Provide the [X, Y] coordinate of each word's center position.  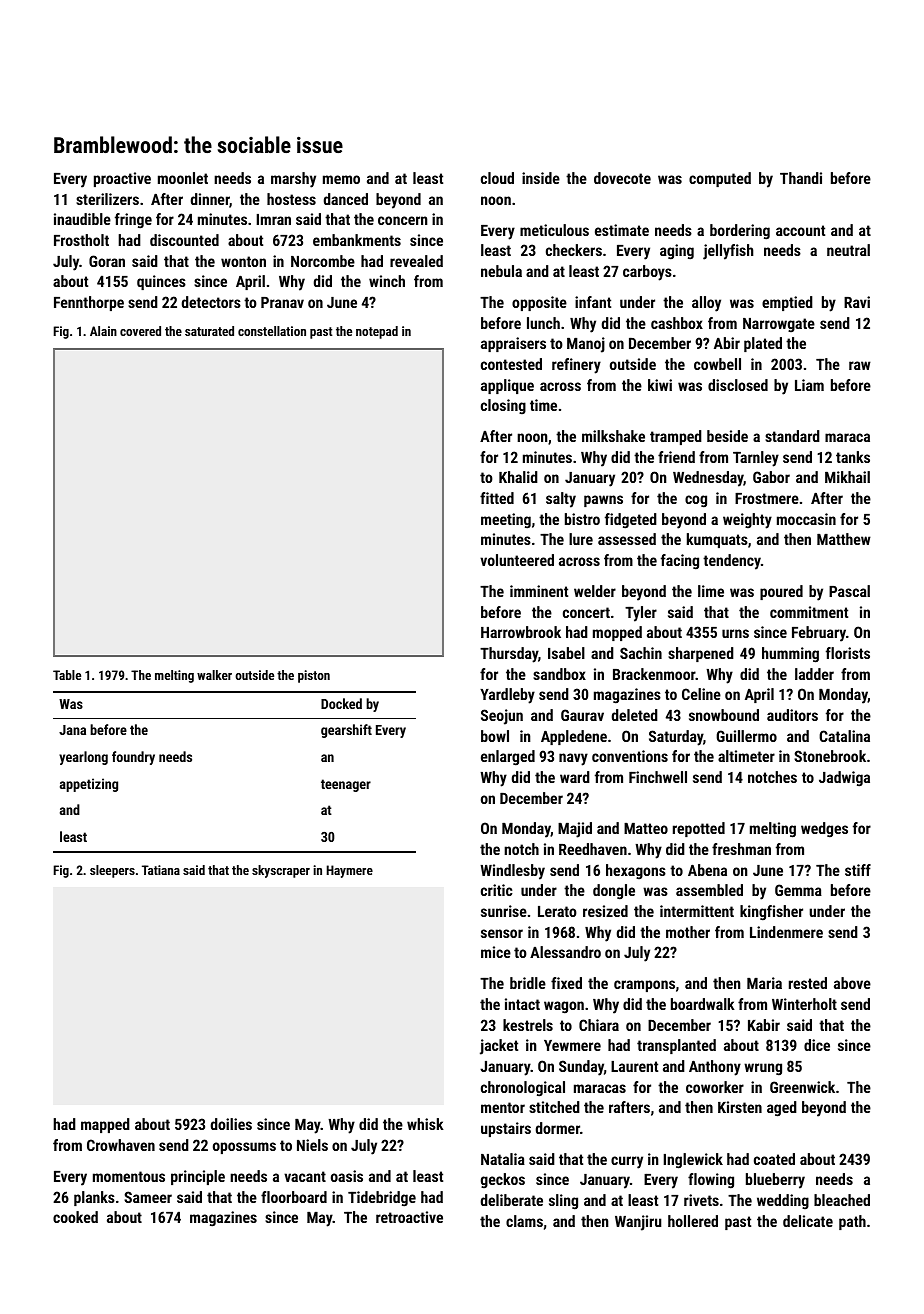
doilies [231, 1124]
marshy [293, 180]
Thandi [801, 178]
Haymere [350, 871]
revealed [416, 261]
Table [67, 675]
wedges [824, 830]
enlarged [508, 758]
